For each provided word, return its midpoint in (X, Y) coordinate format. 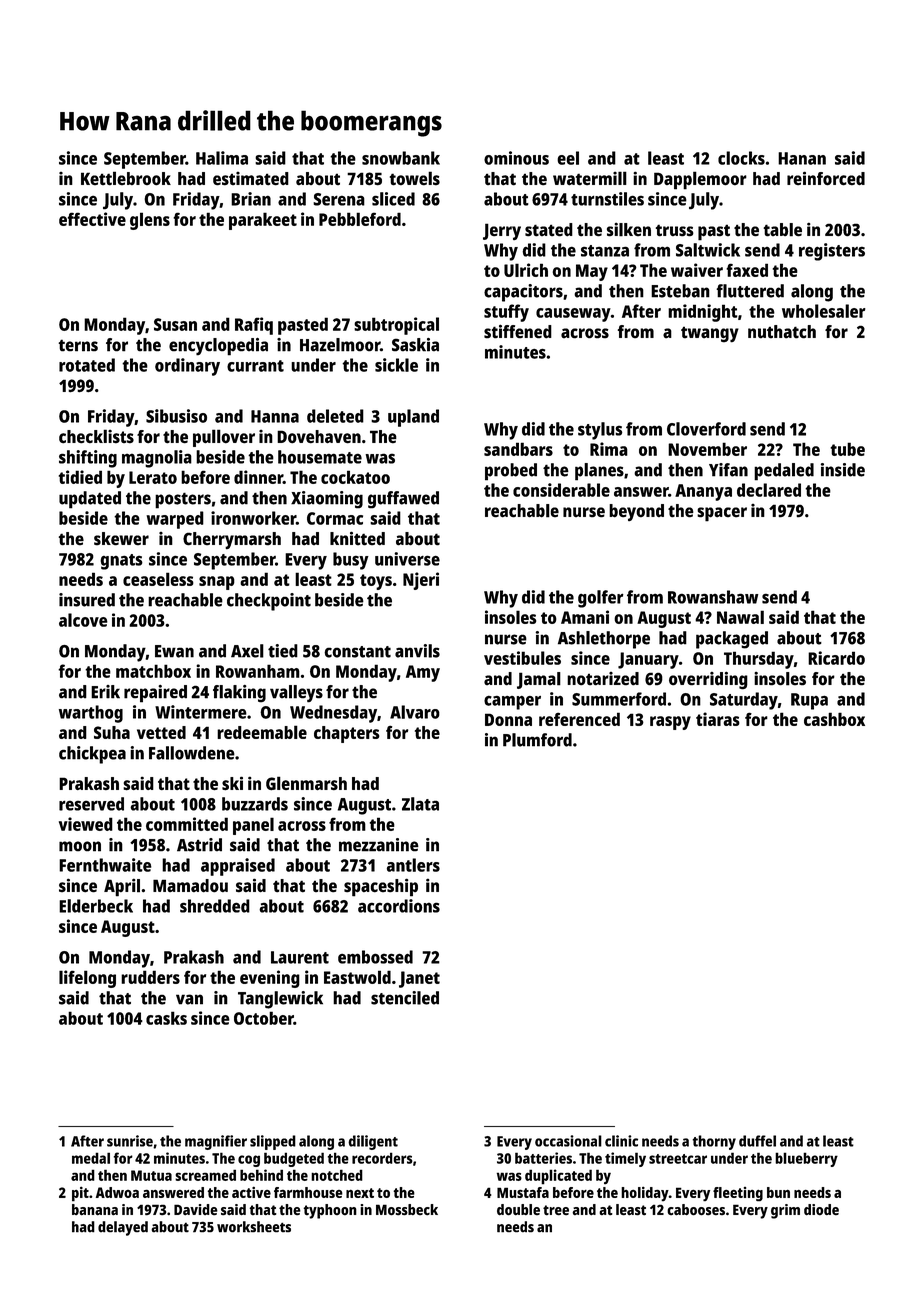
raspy (670, 723)
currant (255, 366)
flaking (239, 694)
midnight (702, 313)
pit (80, 1194)
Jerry (502, 231)
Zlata (420, 804)
